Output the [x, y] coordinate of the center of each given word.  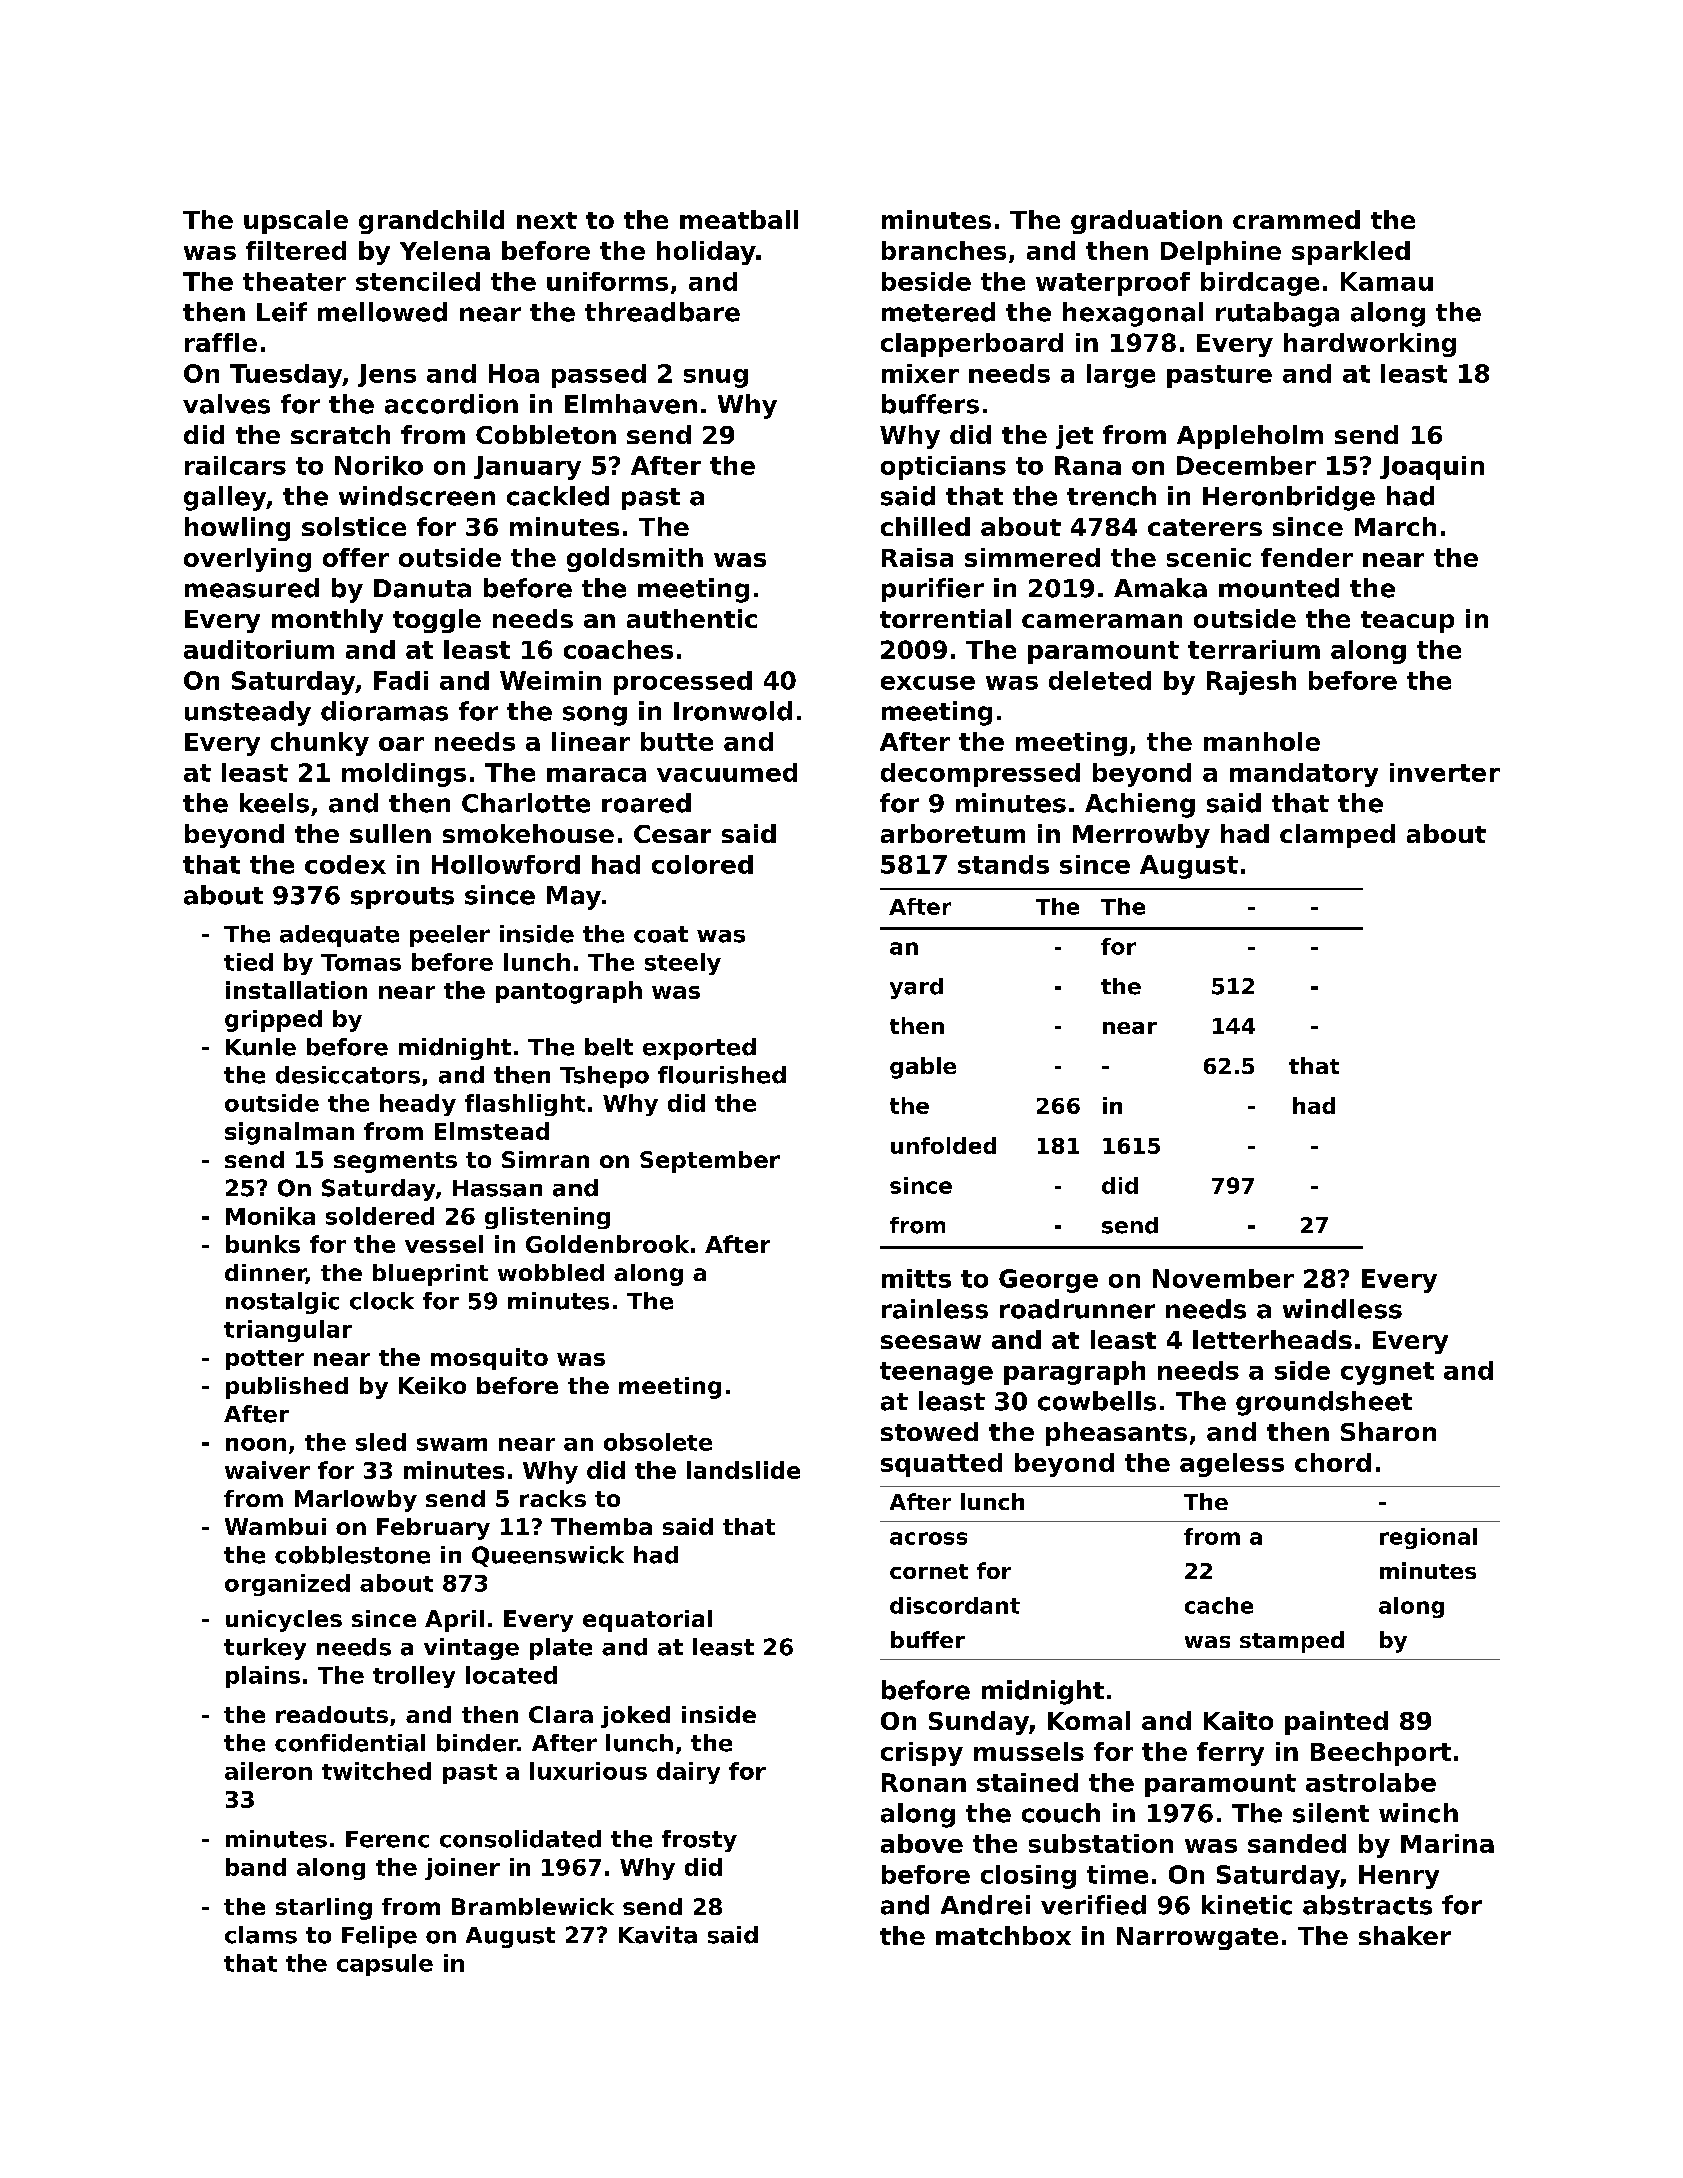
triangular [288, 1331]
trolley [414, 1677]
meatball [739, 219]
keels [274, 803]
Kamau [1387, 281]
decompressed [980, 775]
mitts [916, 1278]
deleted [1100, 680]
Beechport [1381, 1754]
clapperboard [972, 345]
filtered [296, 250]
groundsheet [1324, 1403]
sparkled [1351, 253]
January [527, 468]
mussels [1029, 1751]
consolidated [520, 1839]
